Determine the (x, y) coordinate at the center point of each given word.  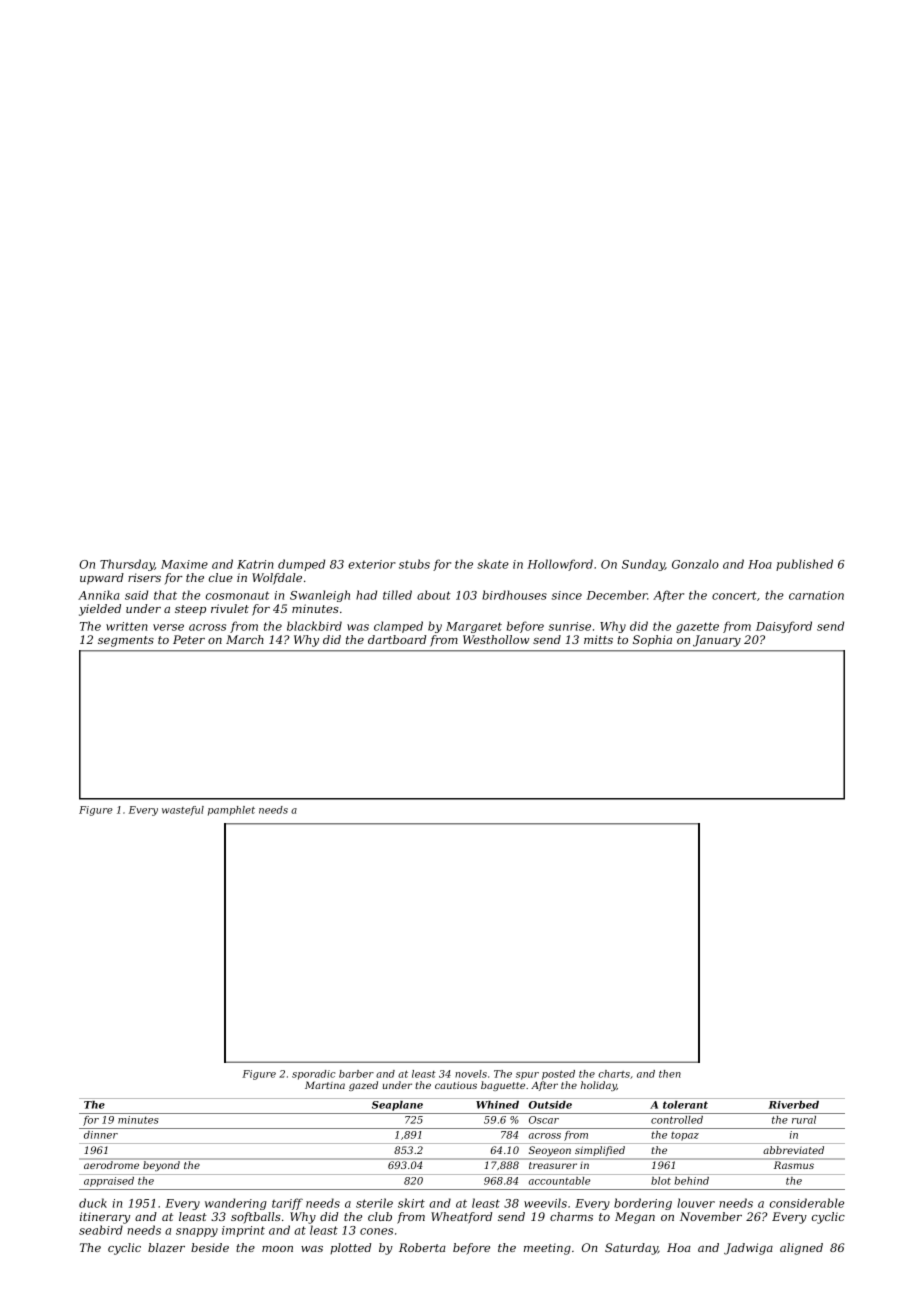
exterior (372, 564)
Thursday (127, 565)
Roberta (422, 1247)
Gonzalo (695, 564)
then (670, 1074)
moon (277, 1249)
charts (614, 1074)
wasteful (183, 811)
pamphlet (231, 811)
